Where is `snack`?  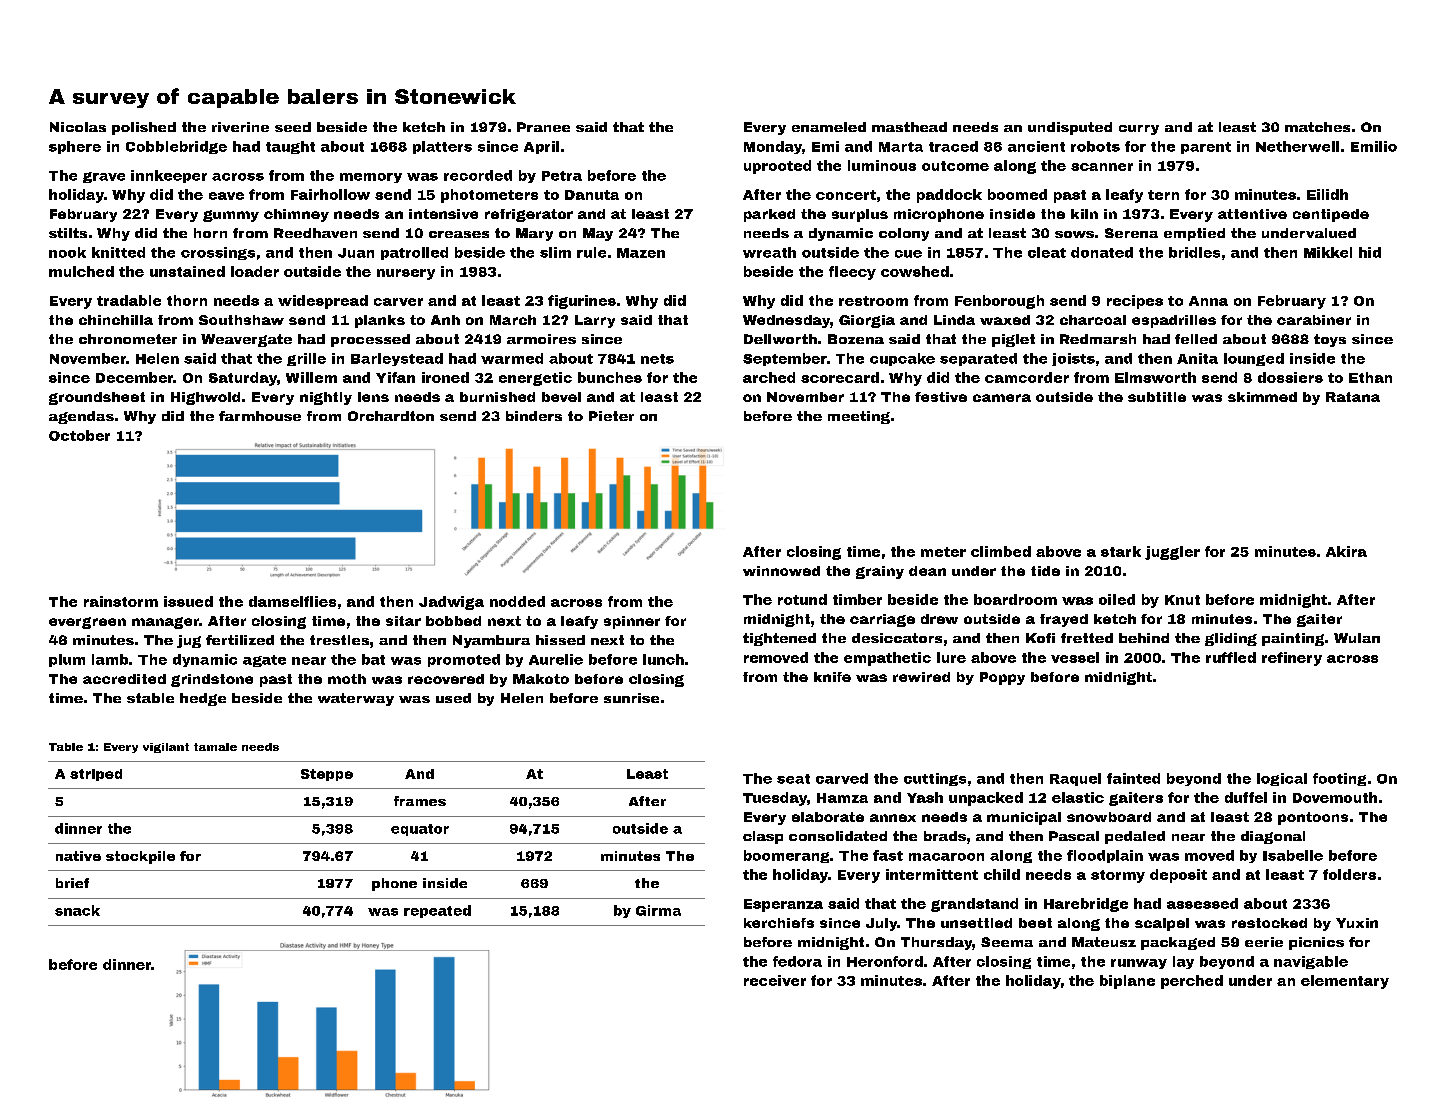 snack is located at coordinates (77, 910).
